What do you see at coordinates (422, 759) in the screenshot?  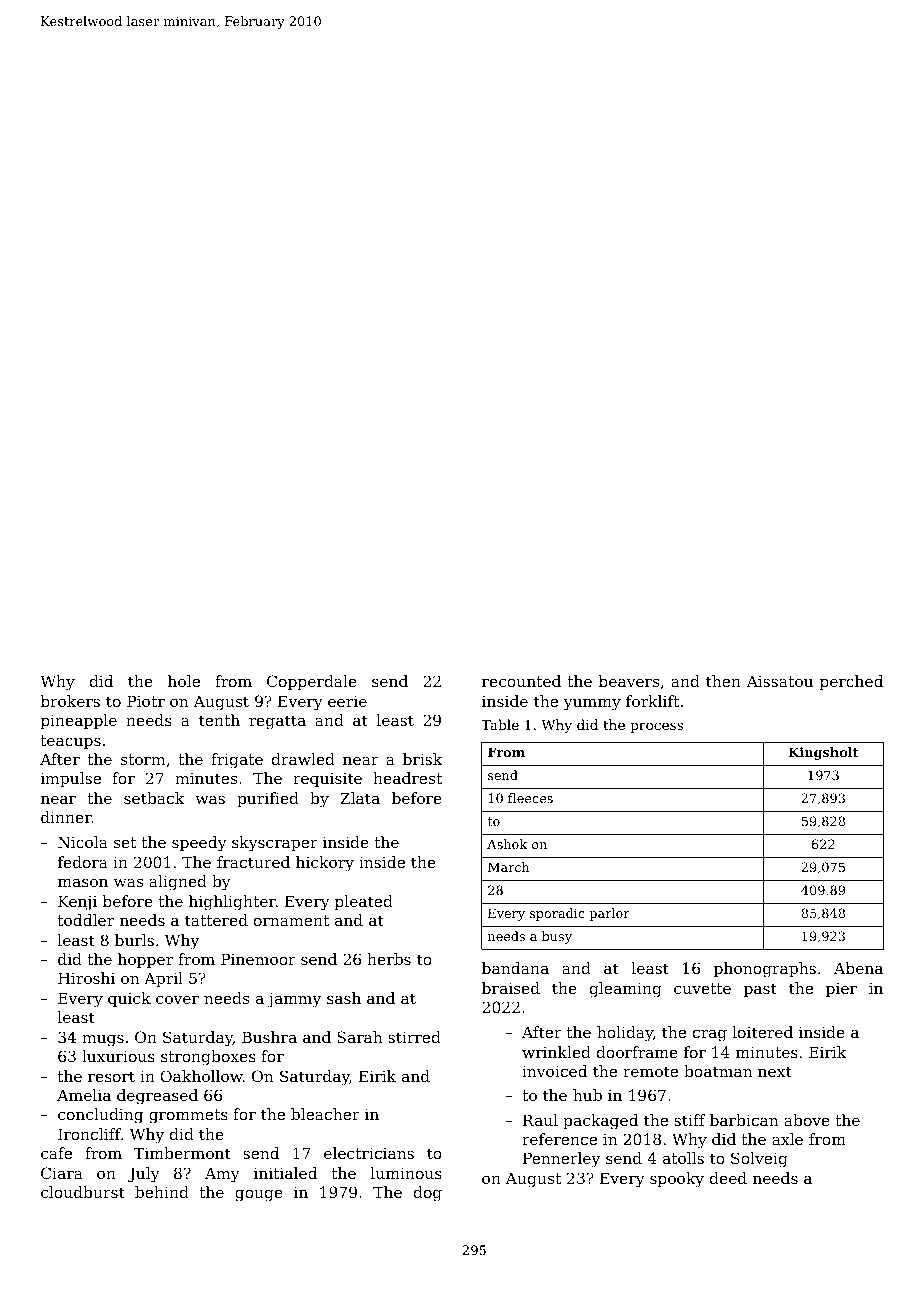 I see `brisk` at bounding box center [422, 759].
